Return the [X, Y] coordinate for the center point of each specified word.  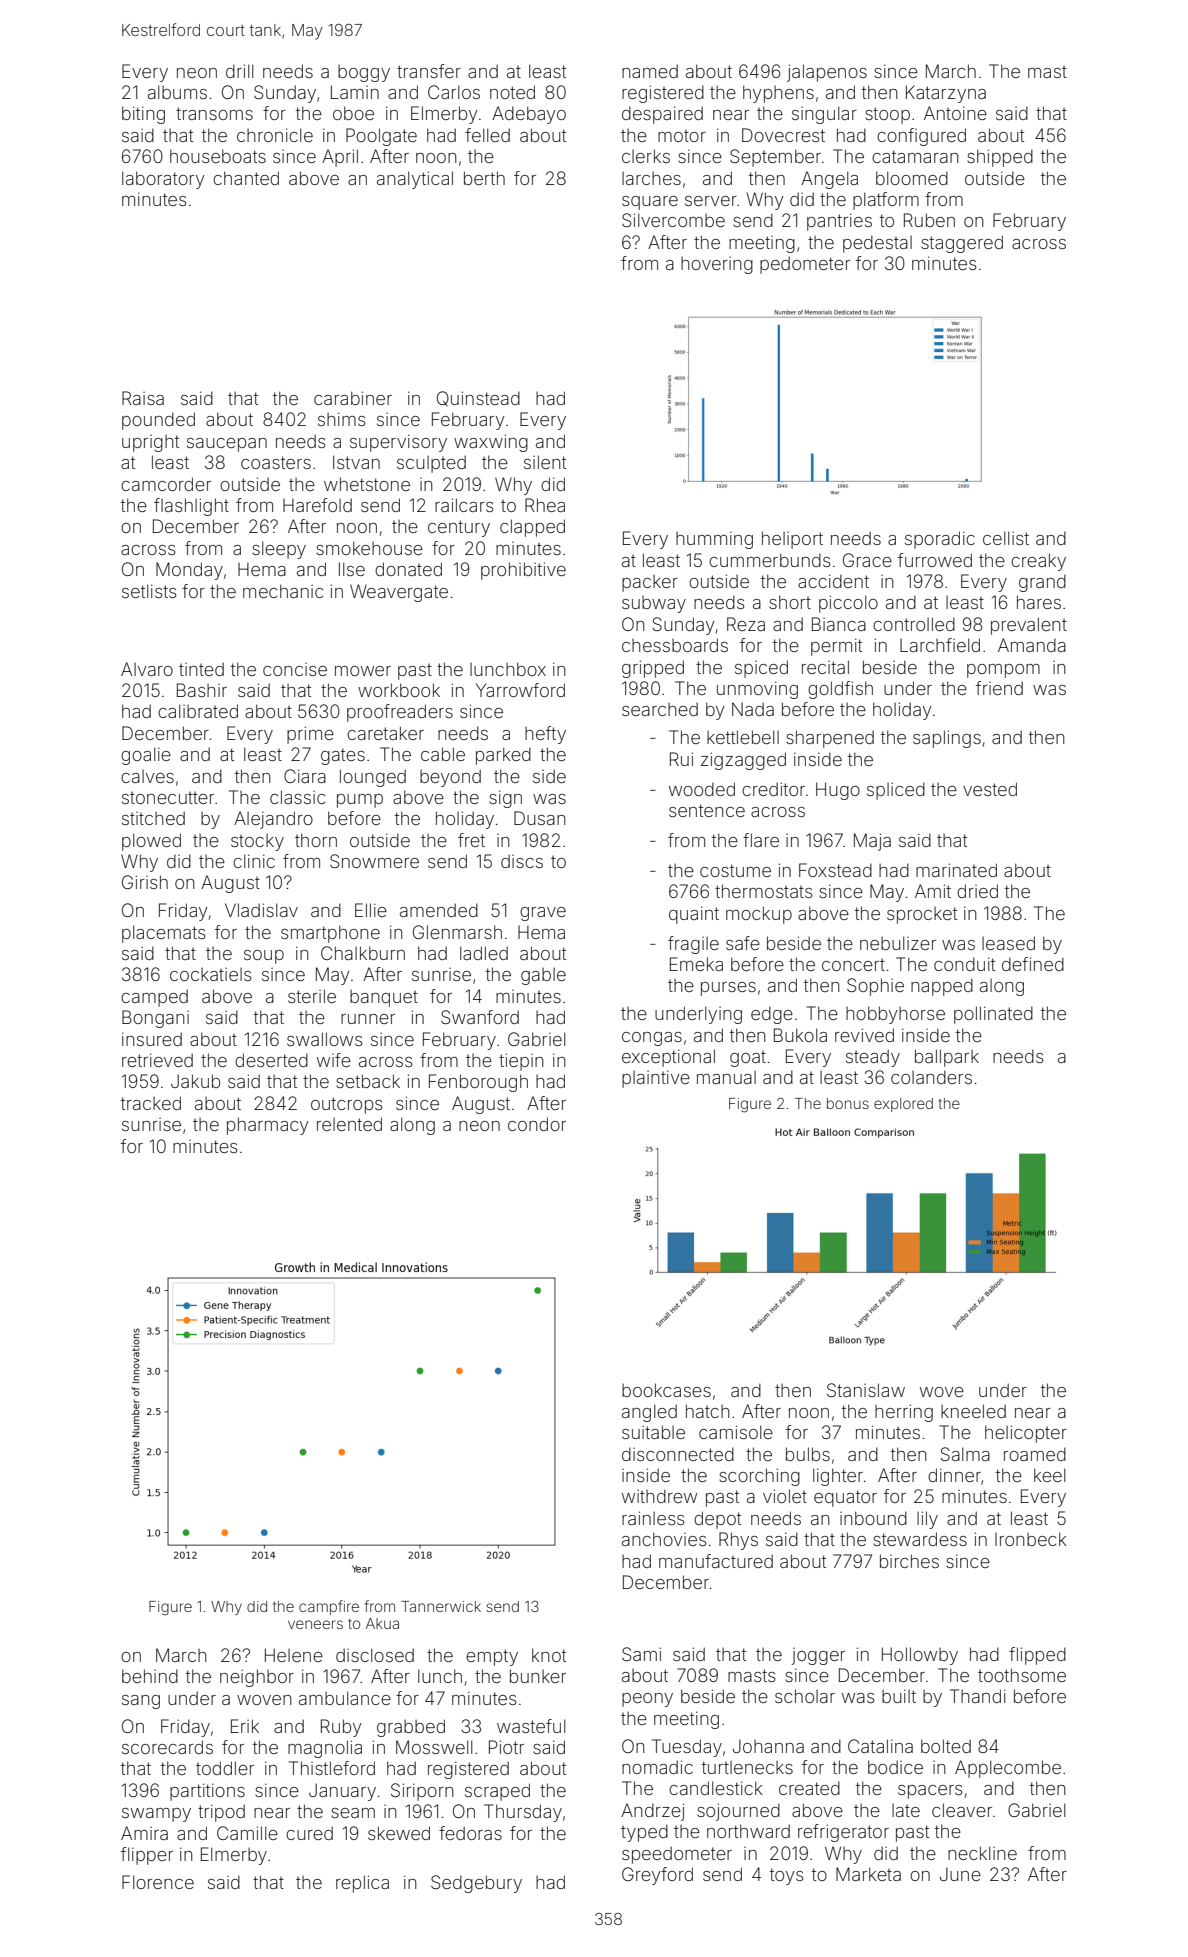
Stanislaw [866, 1390]
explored [903, 1105]
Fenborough [478, 1083]
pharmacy [268, 1126]
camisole [736, 1432]
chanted [246, 178]
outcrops [347, 1105]
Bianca [839, 624]
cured [309, 1833]
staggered [962, 244]
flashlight [191, 507]
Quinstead [478, 398]
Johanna [768, 1746]
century [459, 528]
